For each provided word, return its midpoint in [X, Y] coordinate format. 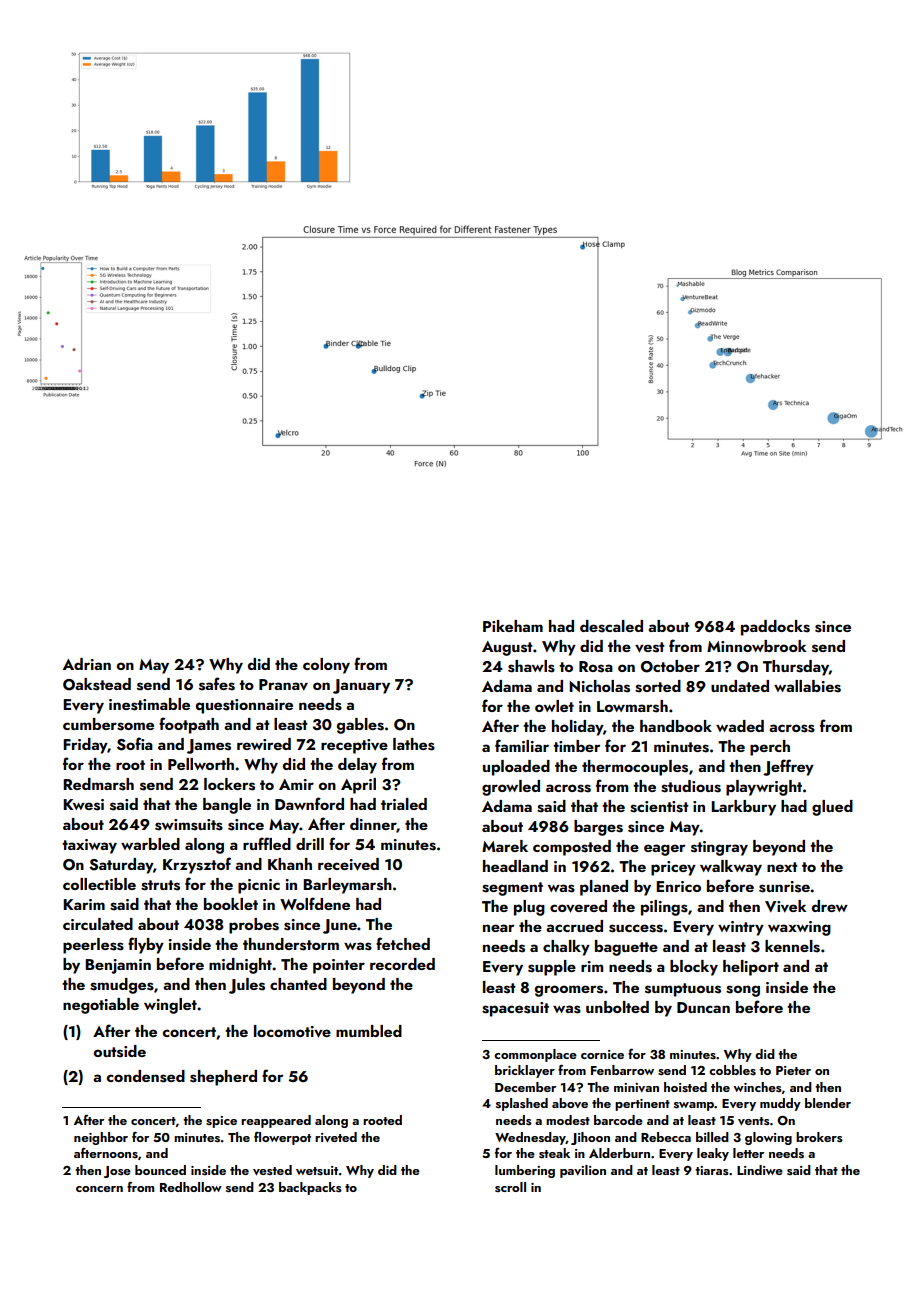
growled [511, 788]
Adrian [87, 664]
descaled [611, 626]
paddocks [775, 628]
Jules [247, 986]
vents [754, 1121]
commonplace [535, 1055]
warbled [150, 844]
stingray [719, 848]
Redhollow [191, 1187]
